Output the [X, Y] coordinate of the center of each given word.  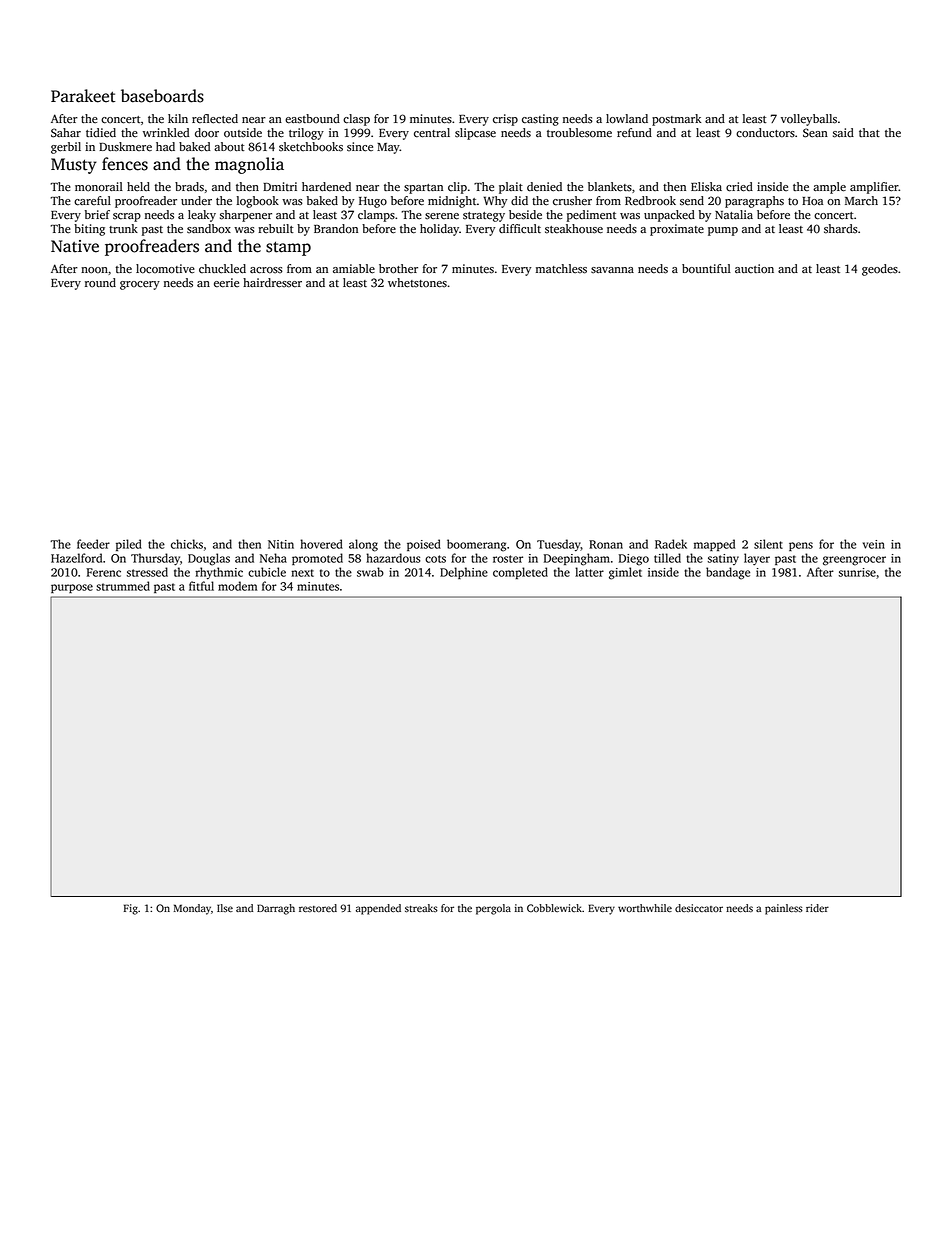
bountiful [706, 269]
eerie [226, 283]
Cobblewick [554, 908]
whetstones [417, 283]
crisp [505, 120]
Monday [192, 909]
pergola [493, 909]
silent [768, 544]
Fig [131, 909]
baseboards [162, 96]
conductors [765, 133]
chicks [187, 544]
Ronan [606, 544]
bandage [728, 573]
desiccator [699, 908]
